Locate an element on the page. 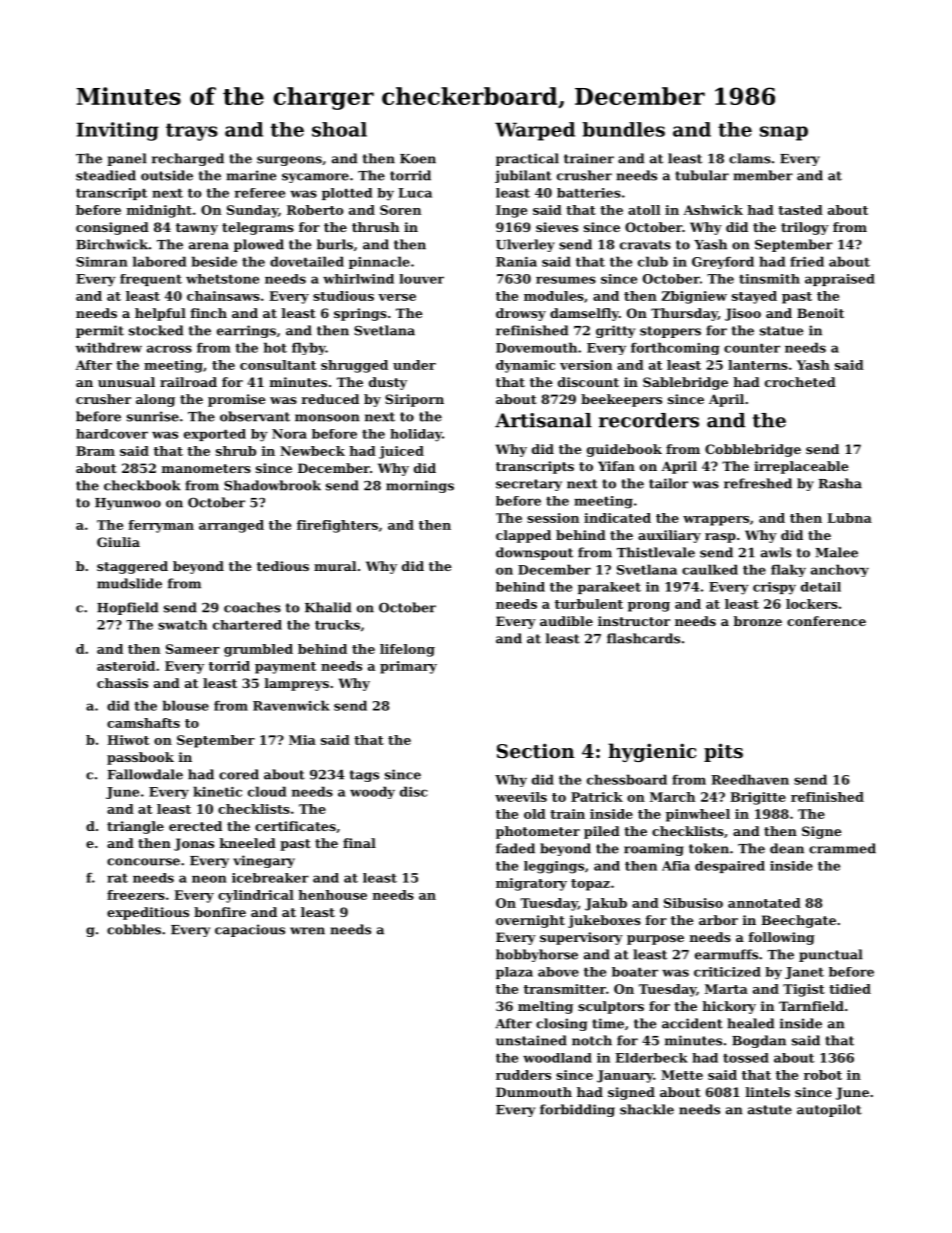 This page has width=952, height=1233. Rasha is located at coordinates (840, 483).
